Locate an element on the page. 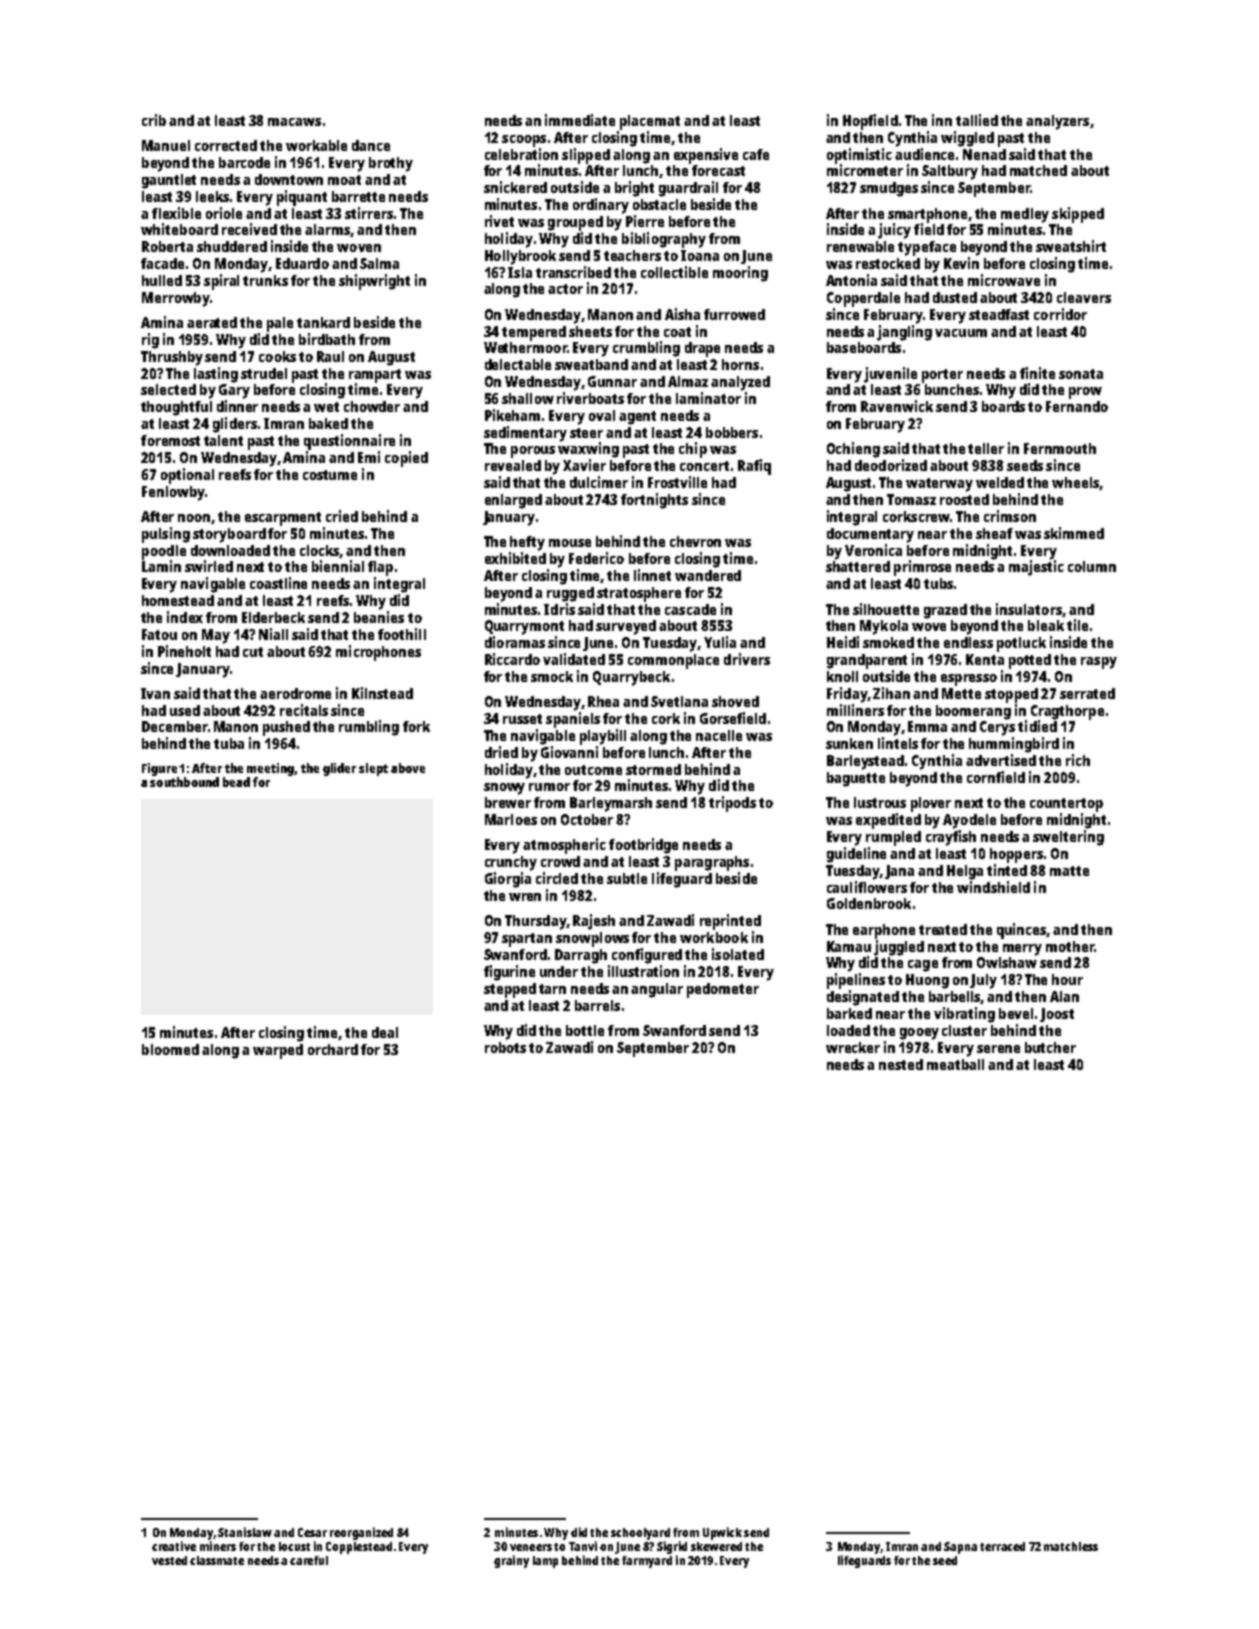 The width and height of the page is (1259, 1629). received is located at coordinates (249, 229).
